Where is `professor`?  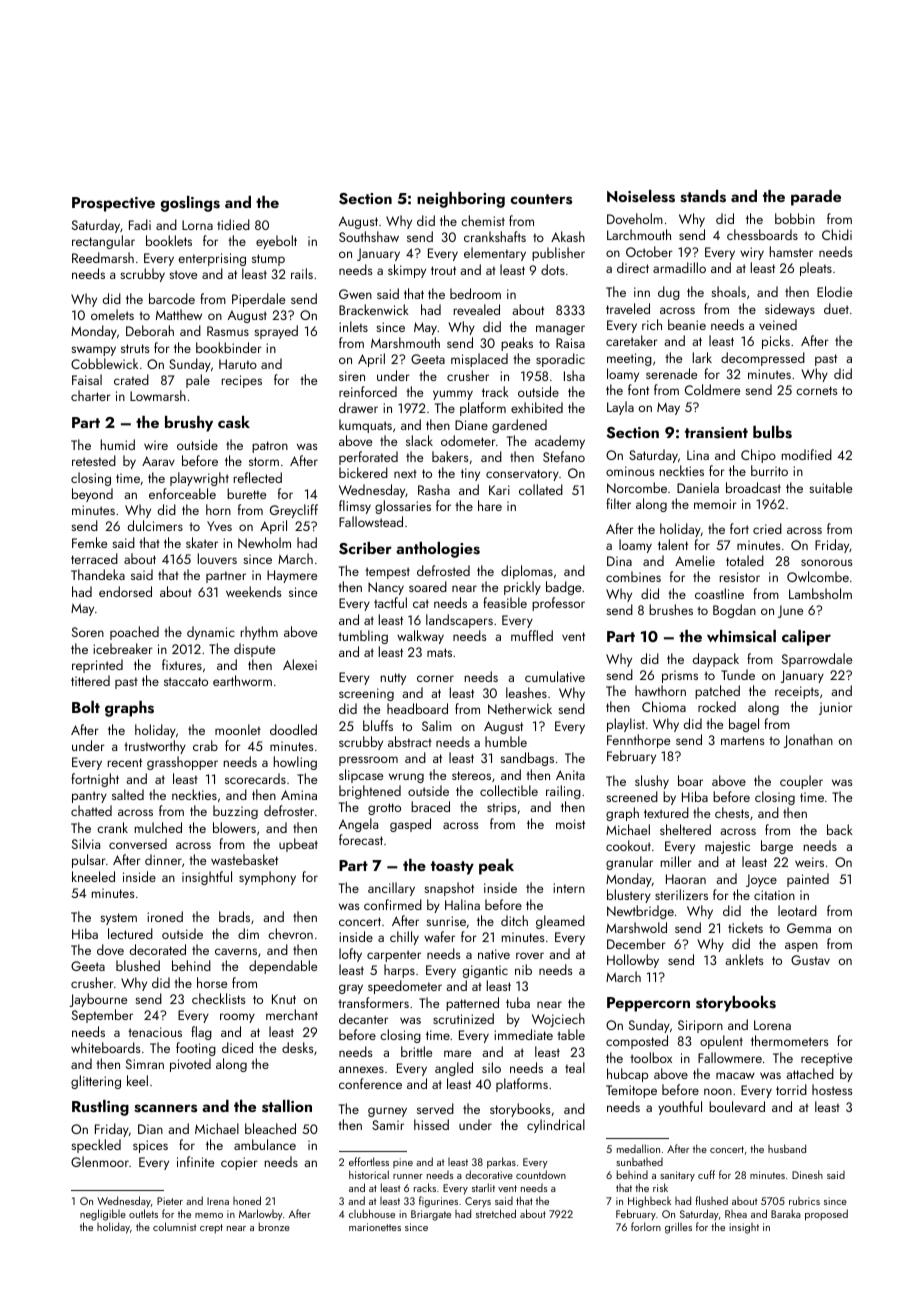
professor is located at coordinates (558, 604).
